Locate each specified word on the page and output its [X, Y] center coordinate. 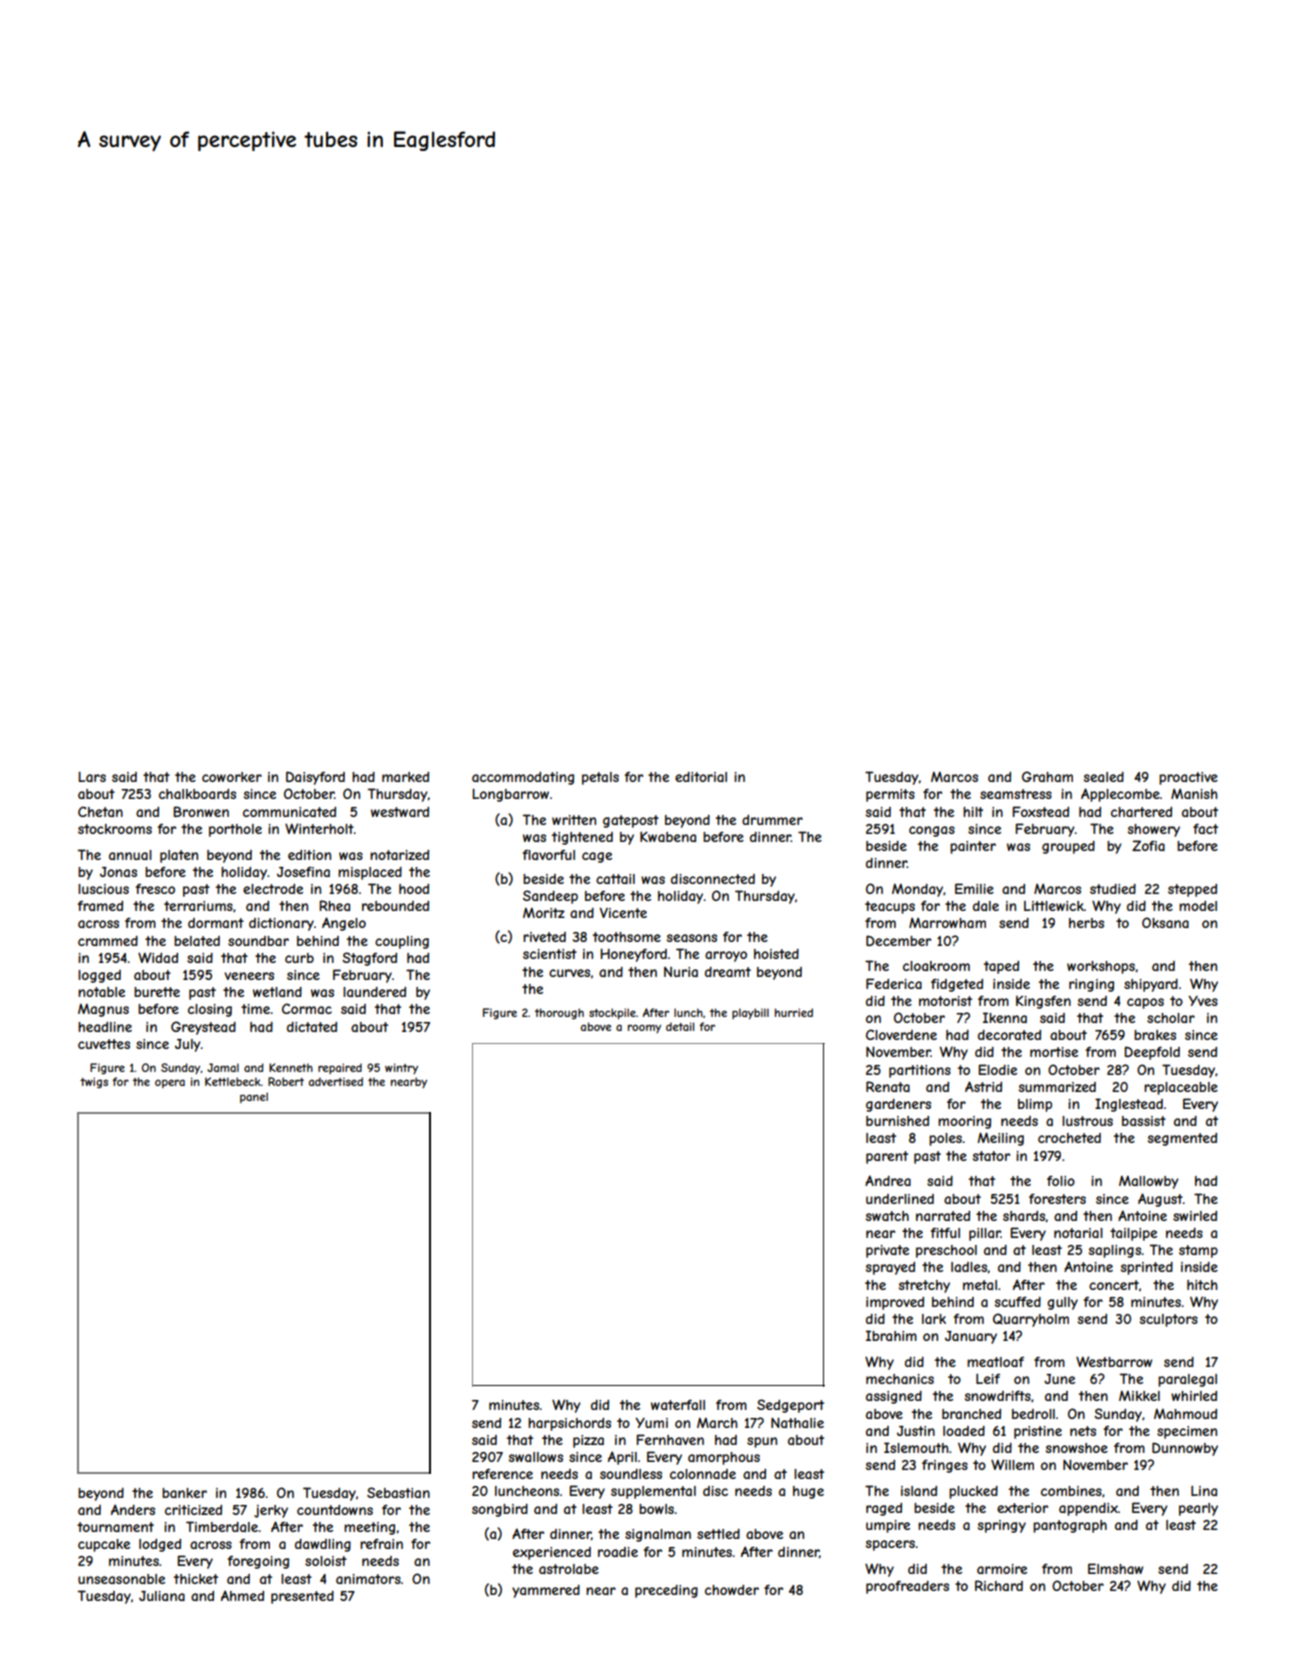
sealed [1104, 777]
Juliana [162, 1596]
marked [405, 777]
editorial [701, 777]
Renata [888, 1086]
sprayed [890, 1268]
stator [991, 1156]
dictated [312, 1027]
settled [718, 1534]
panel [254, 1097]
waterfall [678, 1405]
